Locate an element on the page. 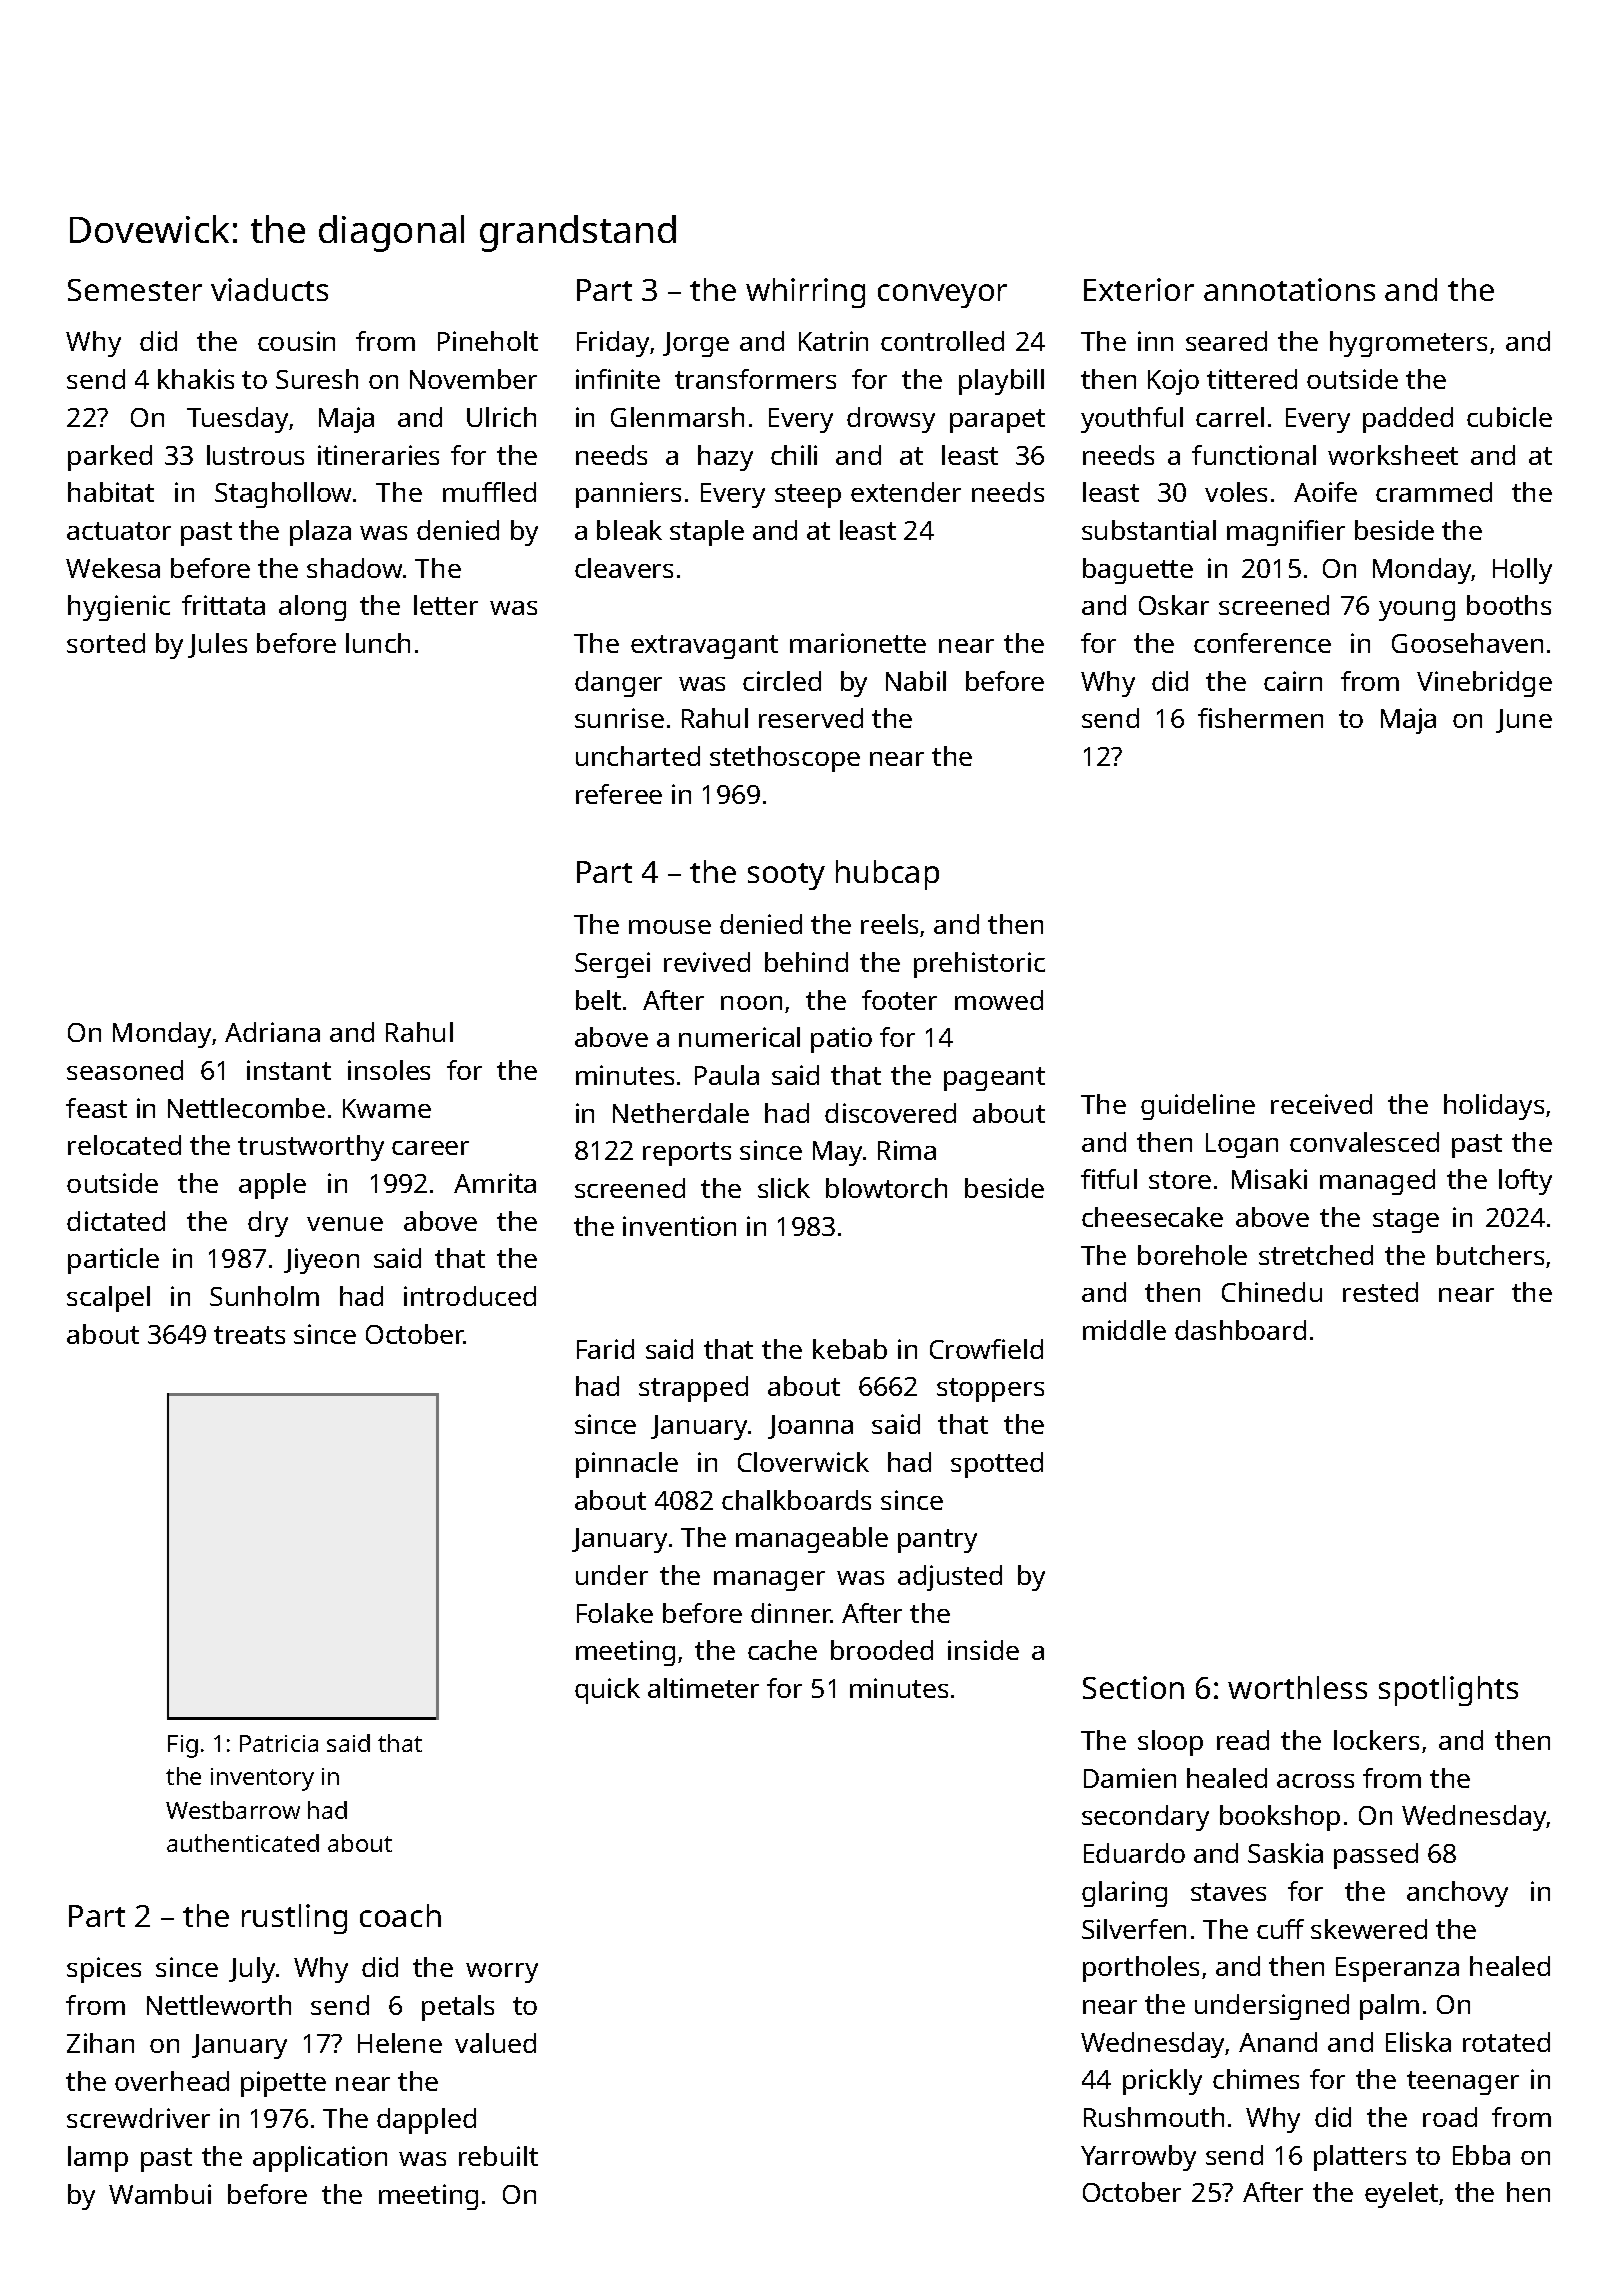 This page has width=1620, height=2292. Glenmarsh is located at coordinates (677, 417).
